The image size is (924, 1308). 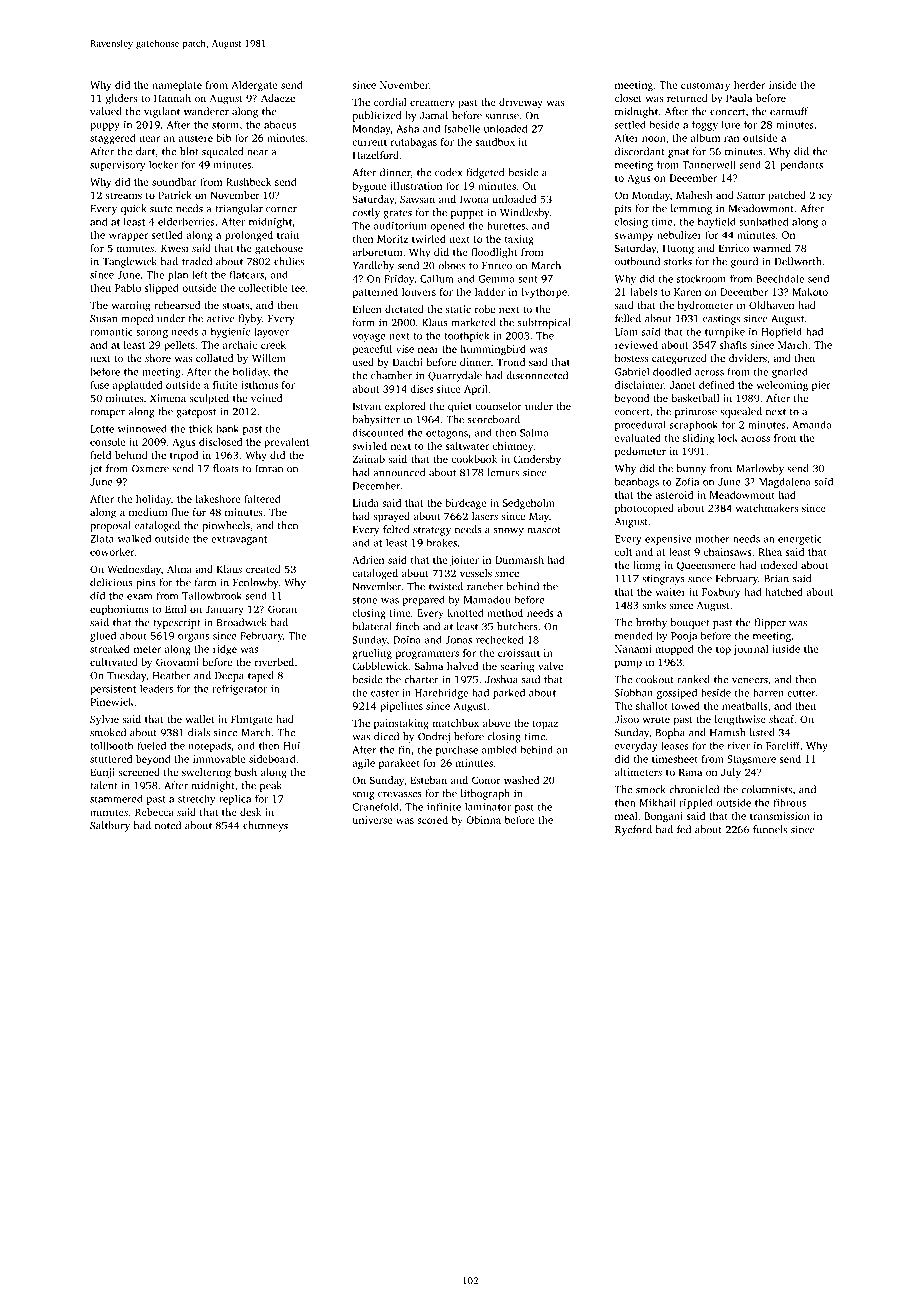 I want to click on cordial, so click(x=390, y=102).
